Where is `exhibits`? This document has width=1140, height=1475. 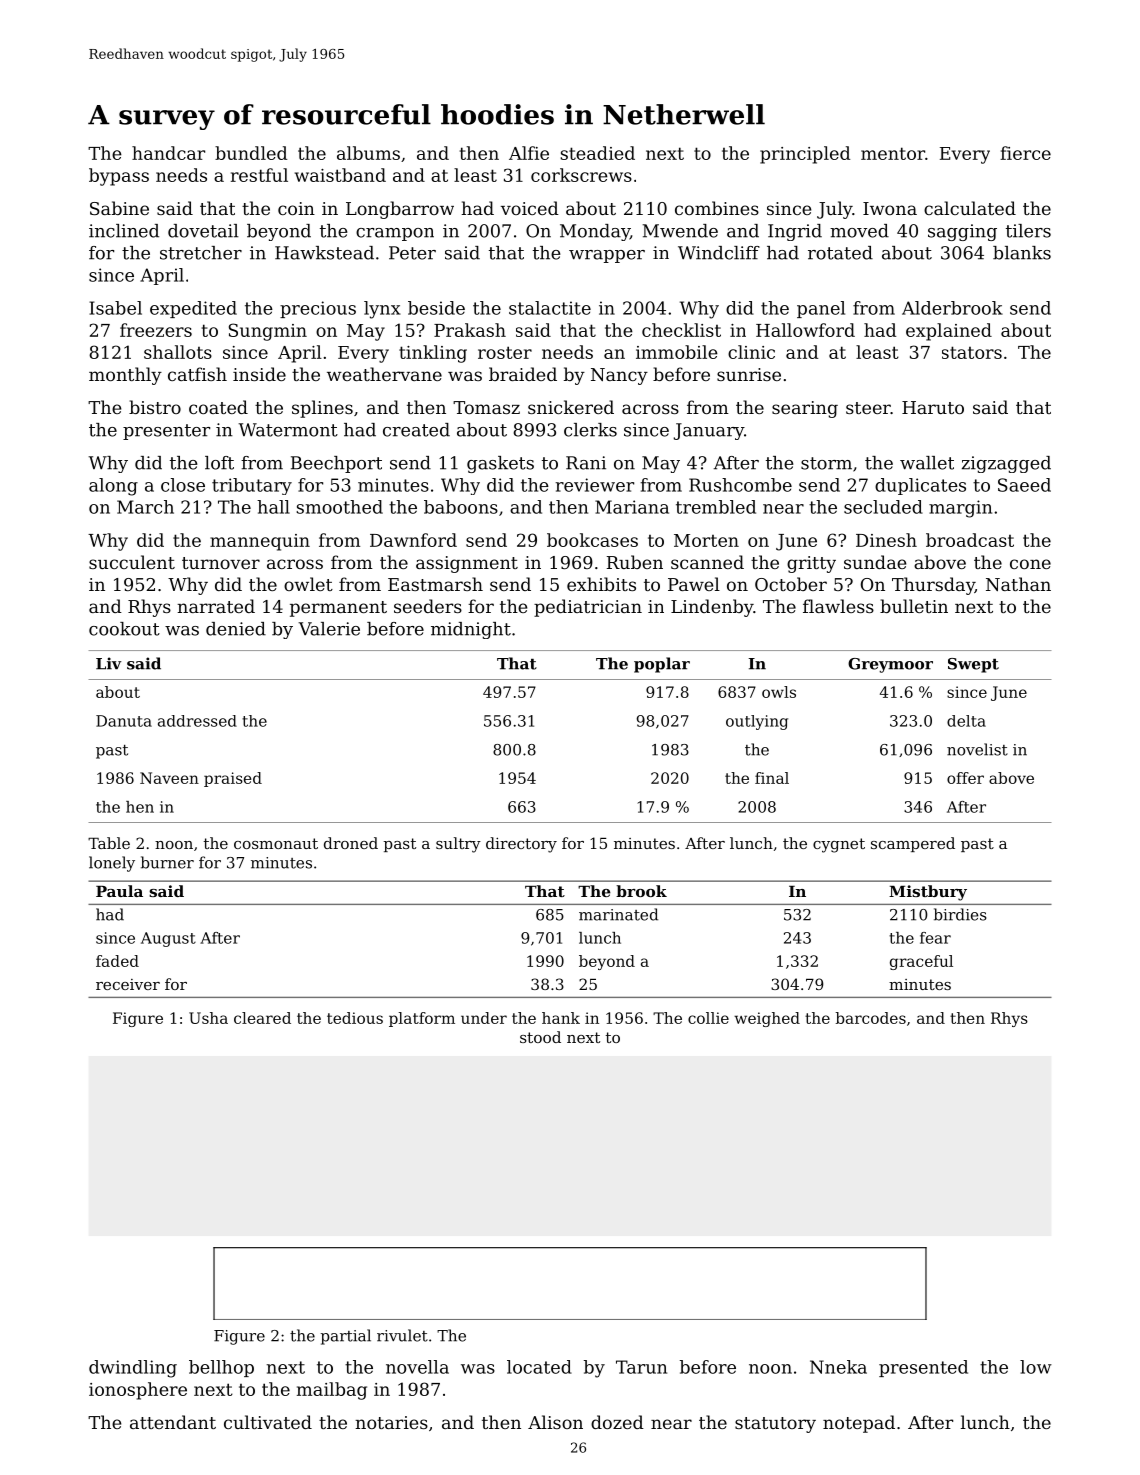 exhibits is located at coordinates (601, 584).
